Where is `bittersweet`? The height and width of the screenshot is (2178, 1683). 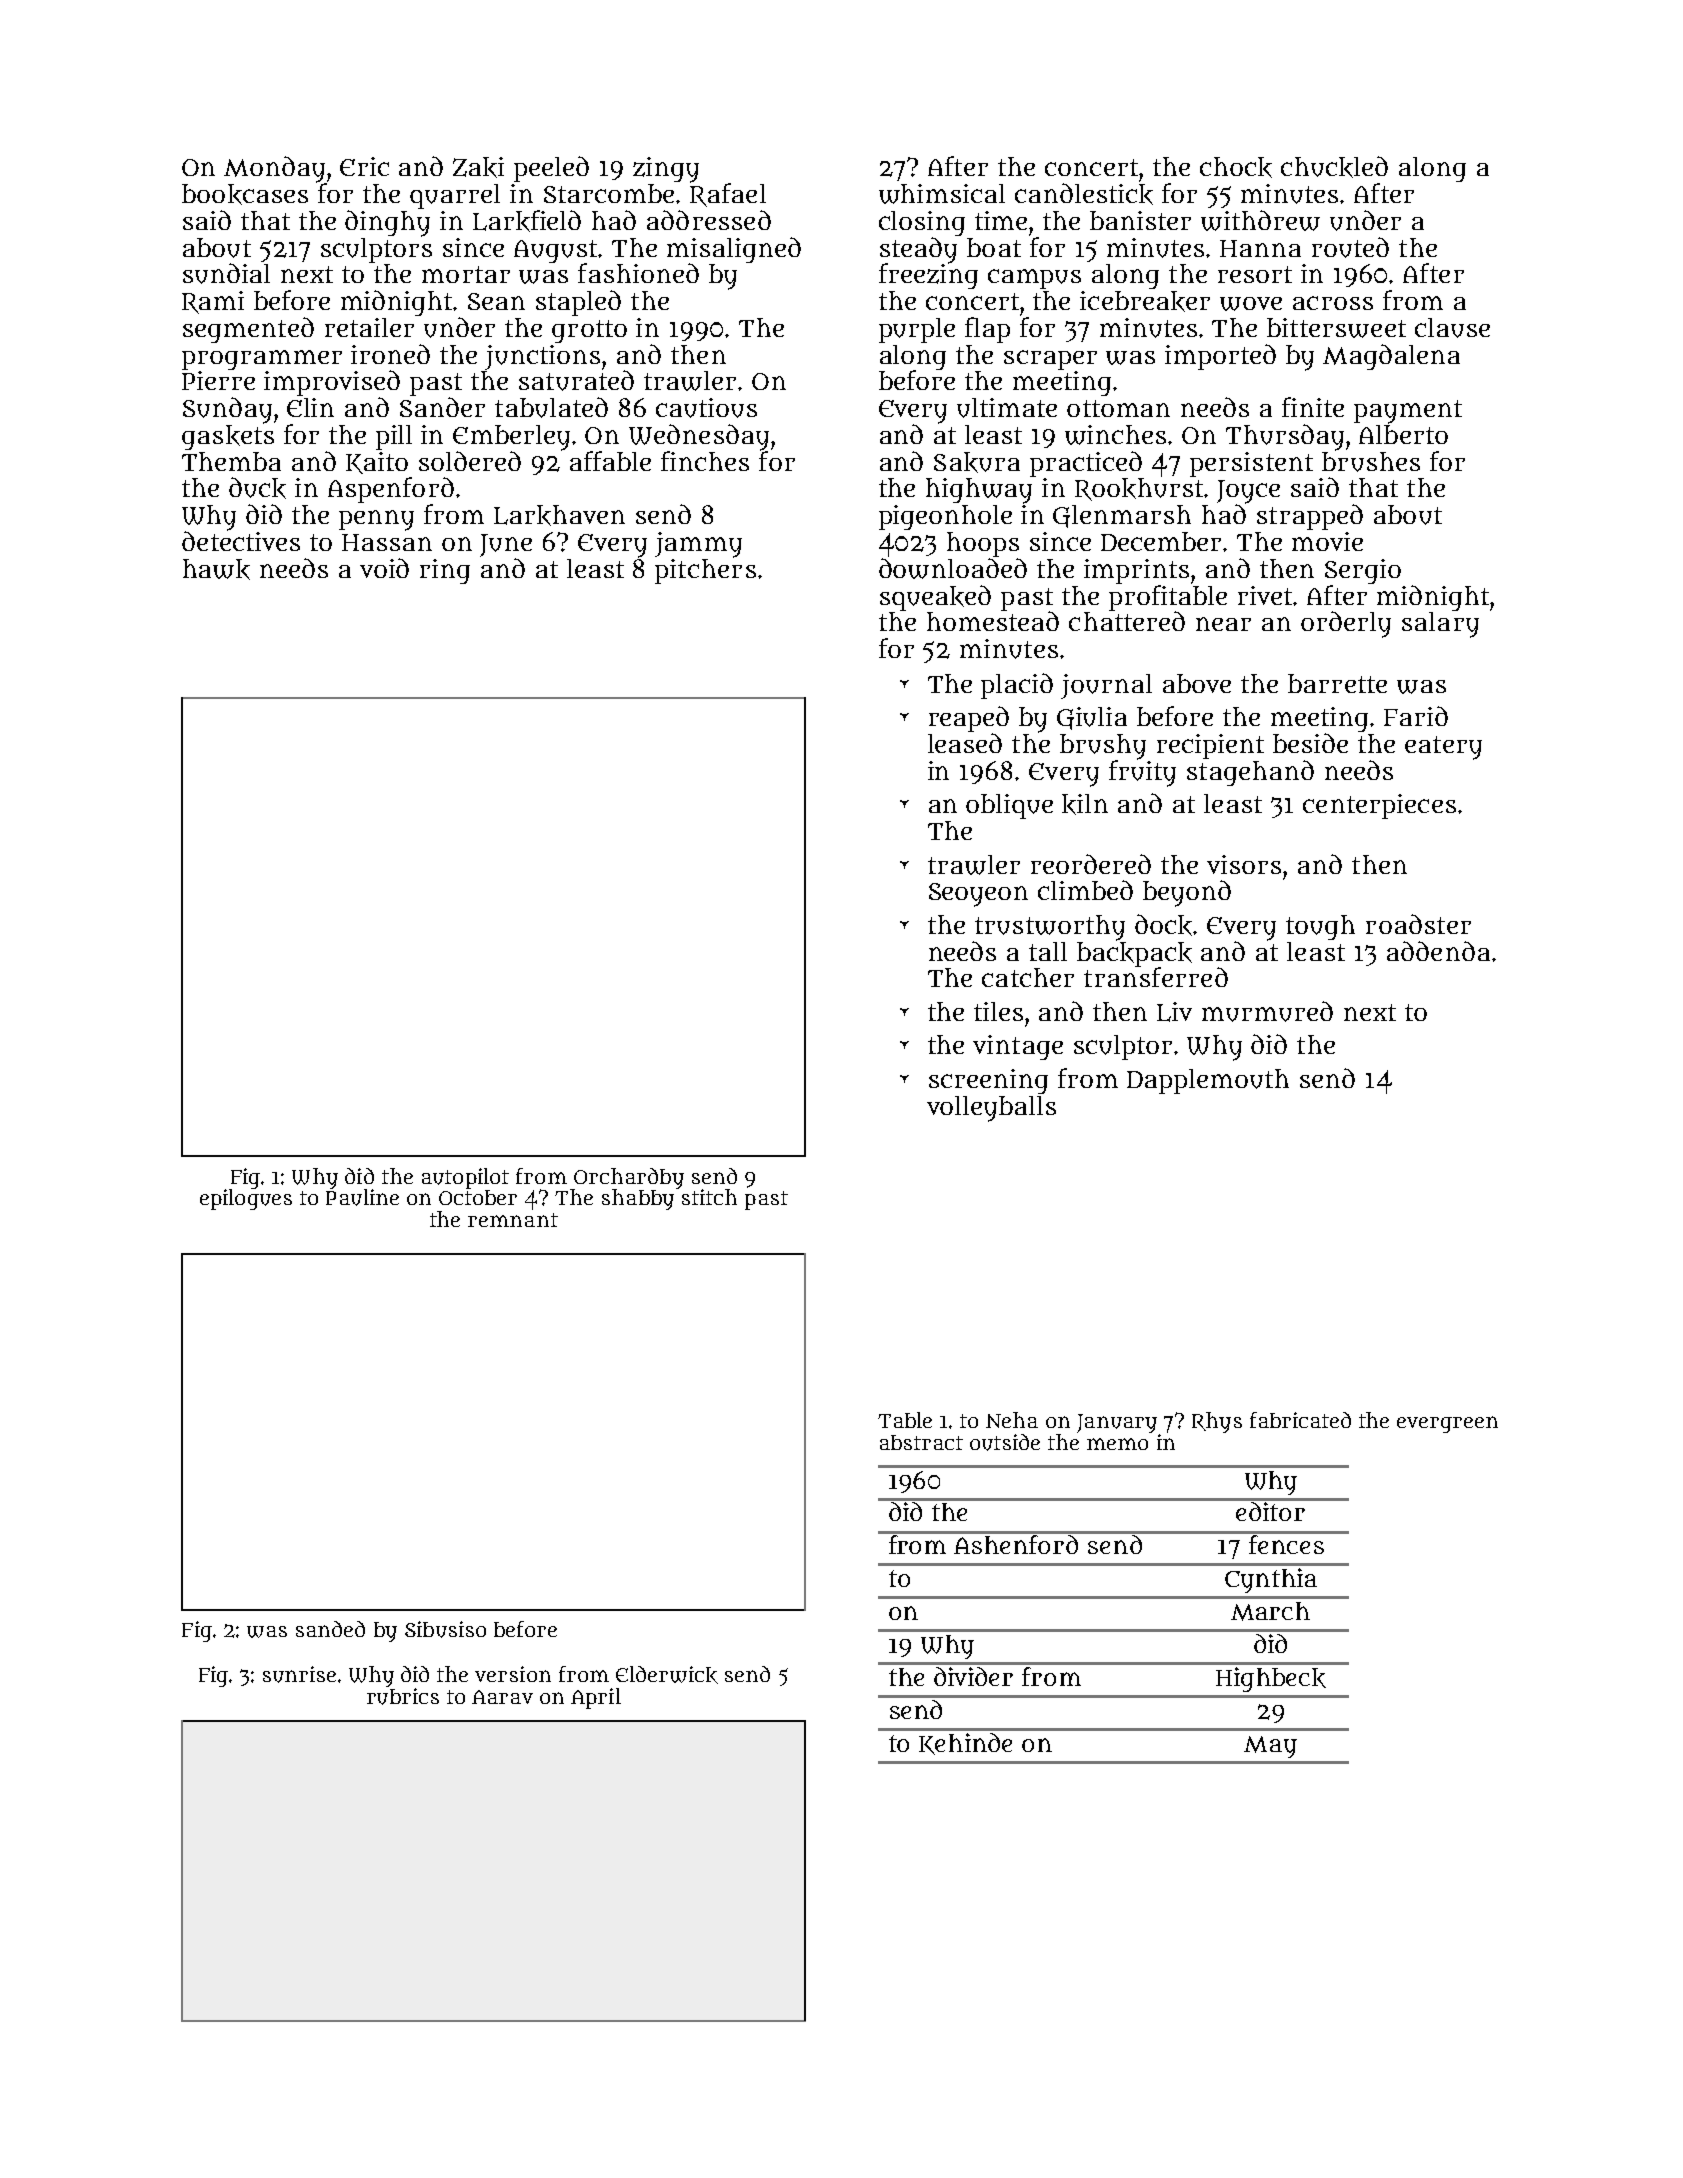
bittersweet is located at coordinates (1336, 328).
